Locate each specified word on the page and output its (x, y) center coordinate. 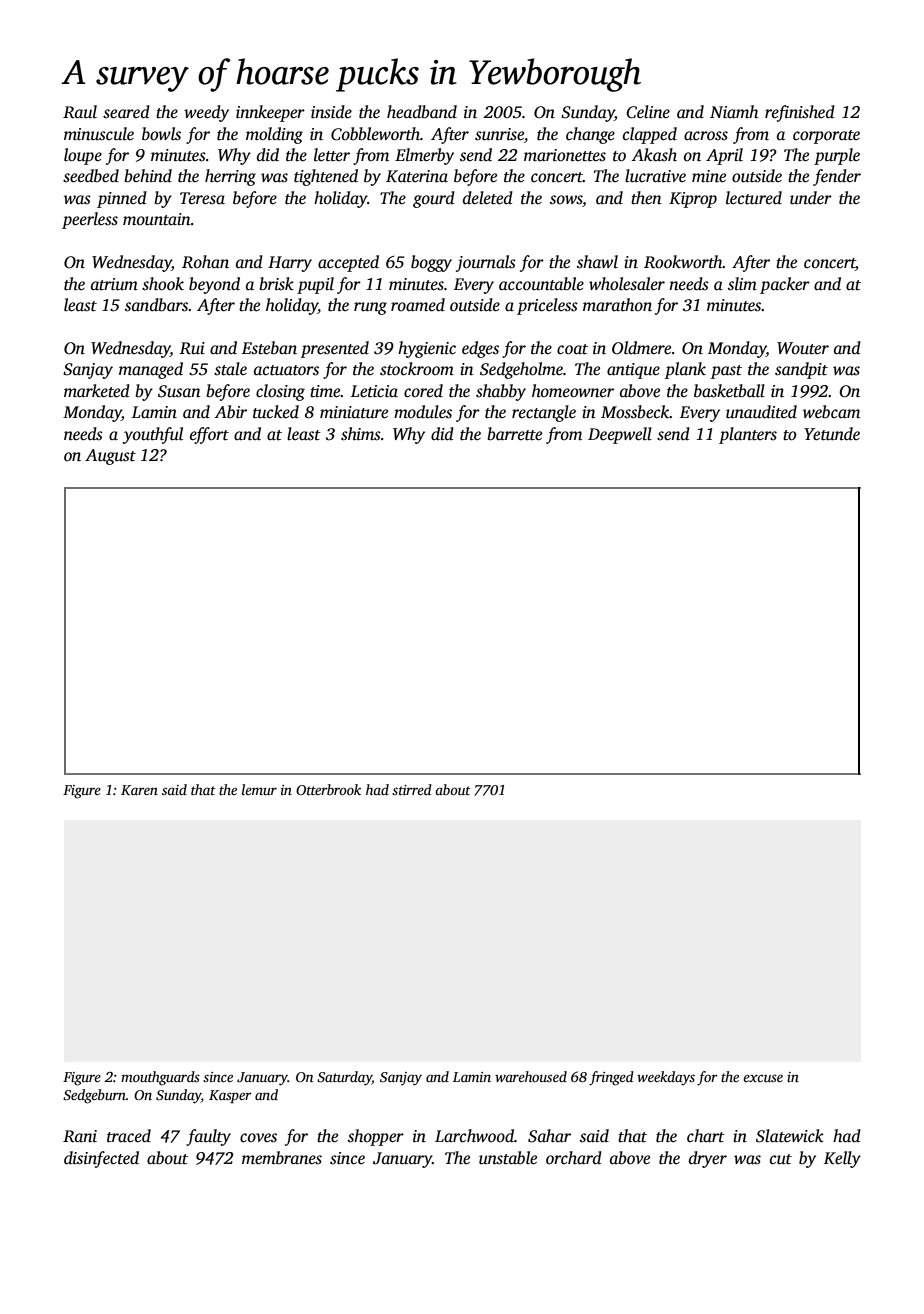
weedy (206, 113)
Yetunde (832, 434)
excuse (763, 1078)
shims (361, 434)
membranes (282, 1158)
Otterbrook (328, 789)
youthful (152, 435)
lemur (259, 789)
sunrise (499, 134)
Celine (648, 112)
